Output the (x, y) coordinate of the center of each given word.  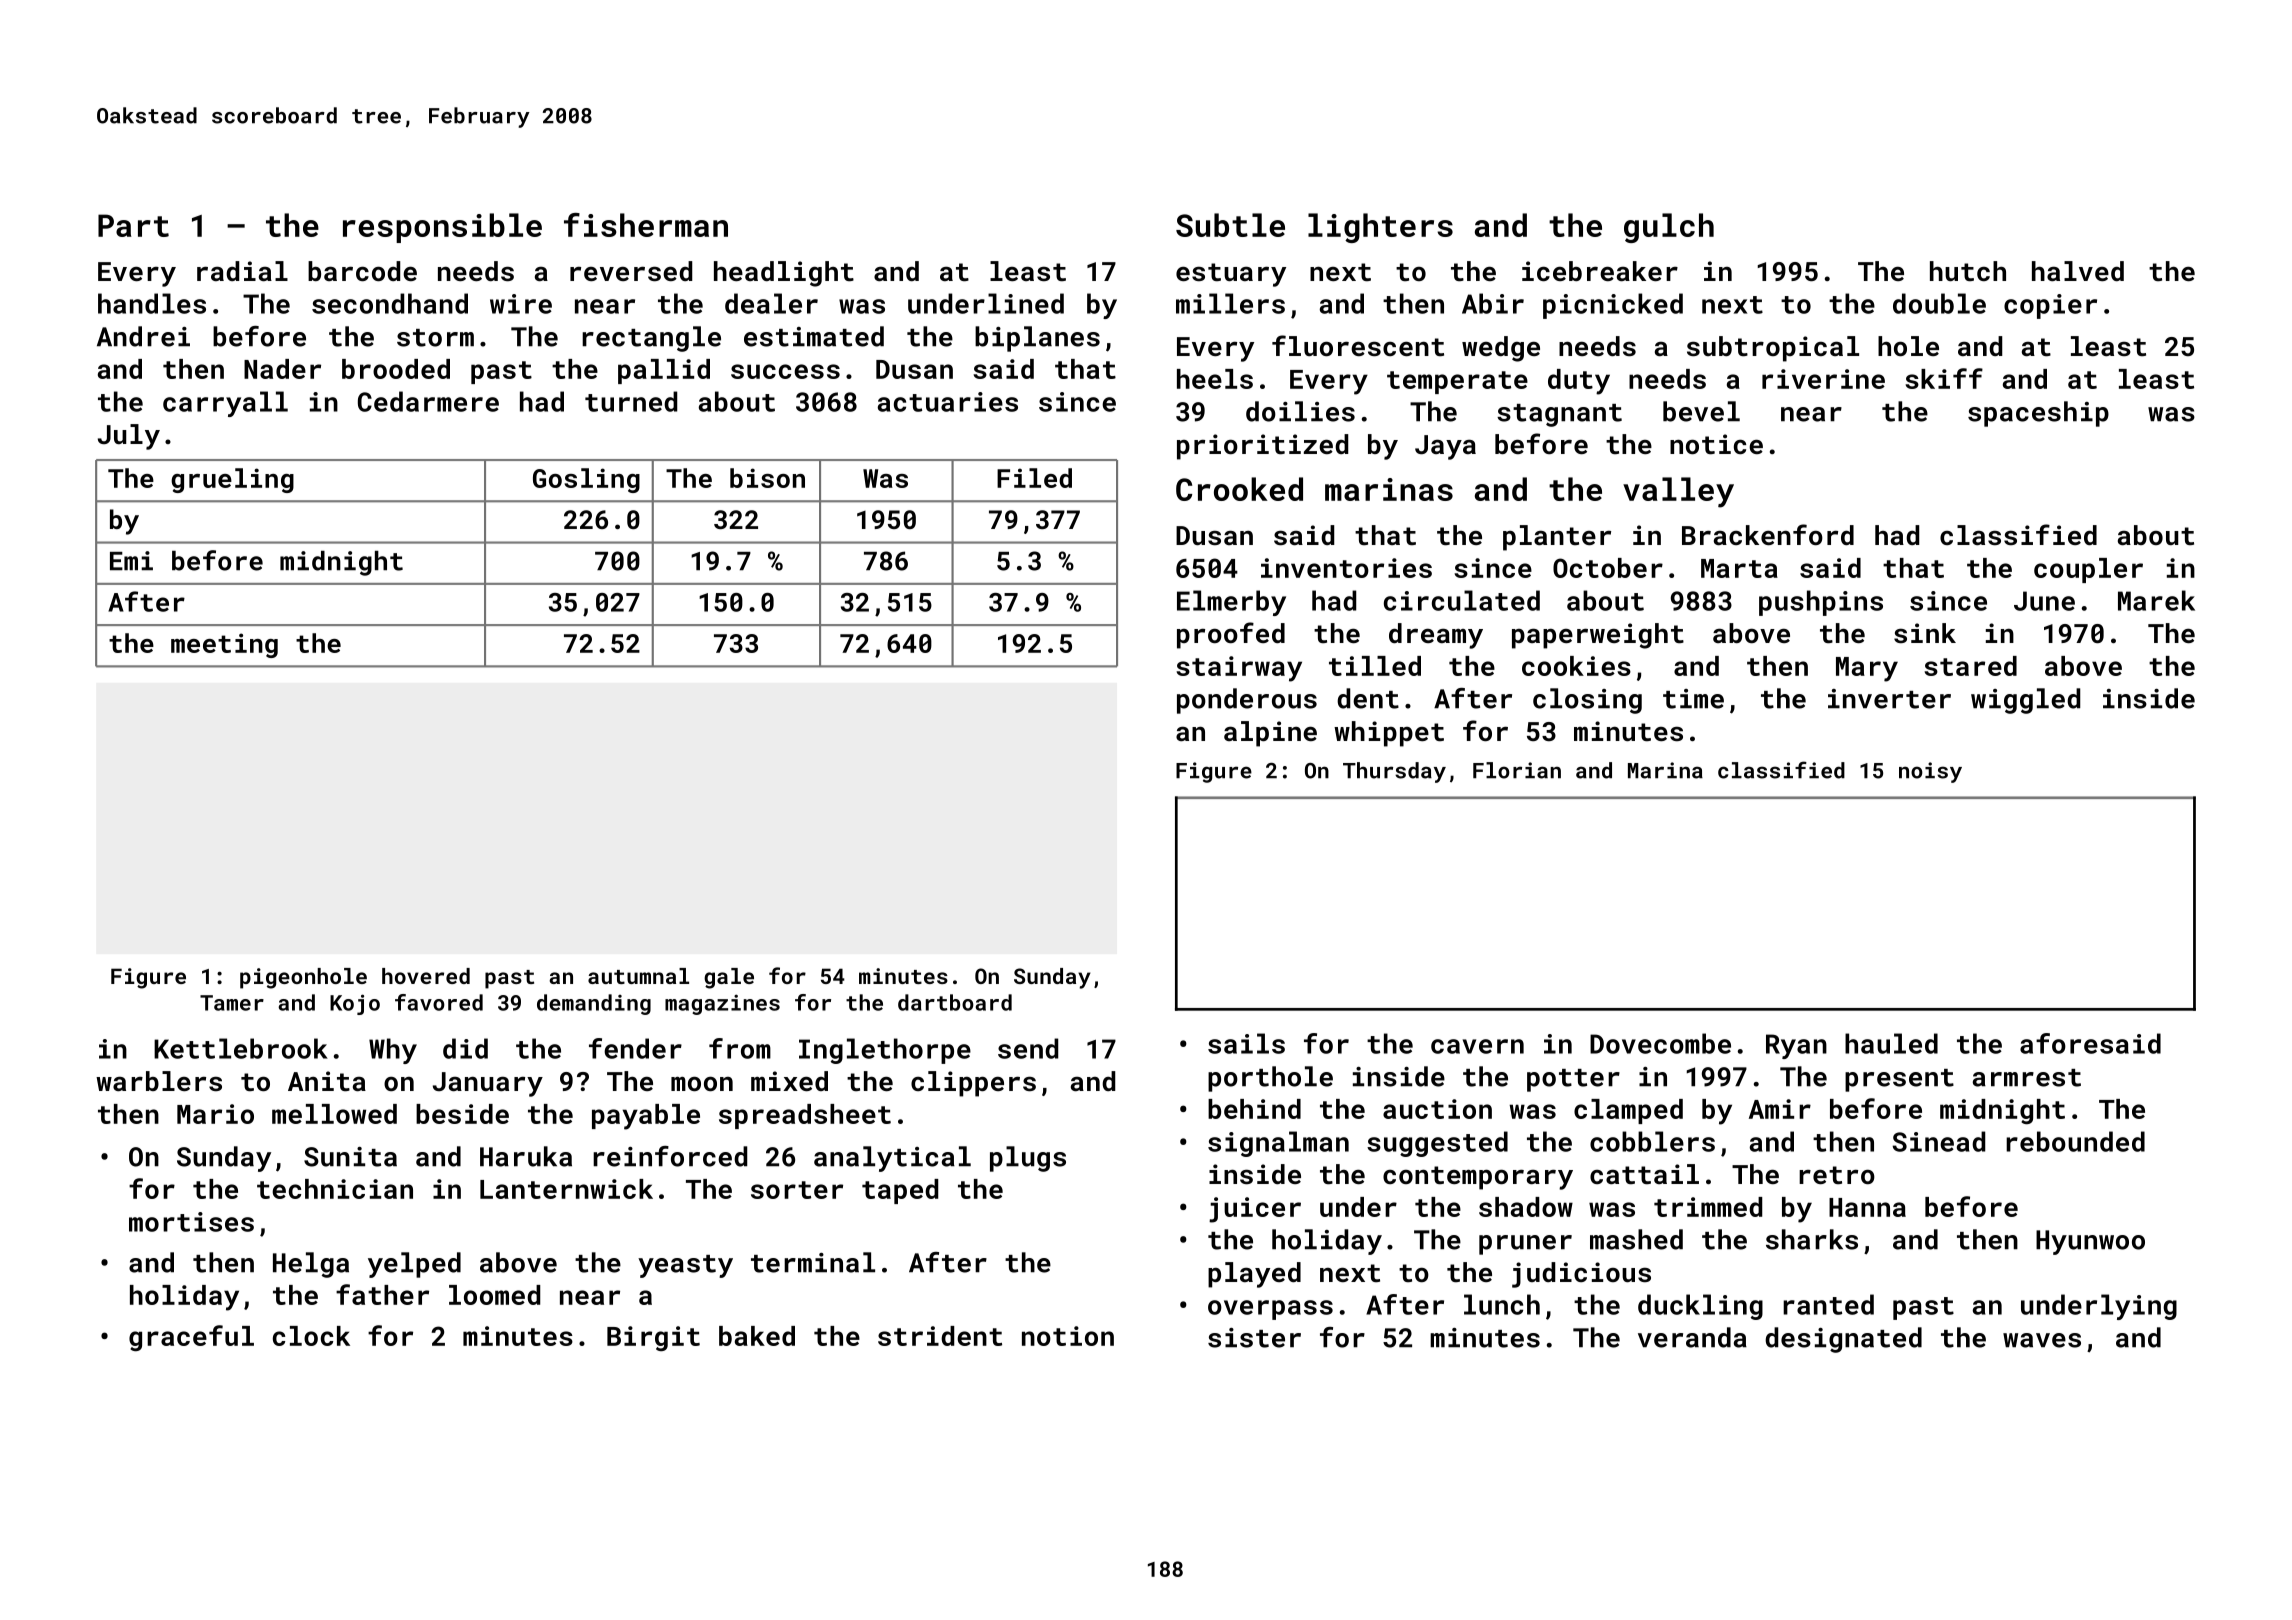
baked (757, 1336)
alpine (1270, 734)
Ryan (1796, 1046)
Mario (215, 1114)
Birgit (653, 1338)
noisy (1930, 772)
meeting (224, 645)
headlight (784, 274)
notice (1716, 444)
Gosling (586, 480)
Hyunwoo (2090, 1242)
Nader (282, 369)
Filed (1034, 478)
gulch (1669, 228)
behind (1254, 1109)
